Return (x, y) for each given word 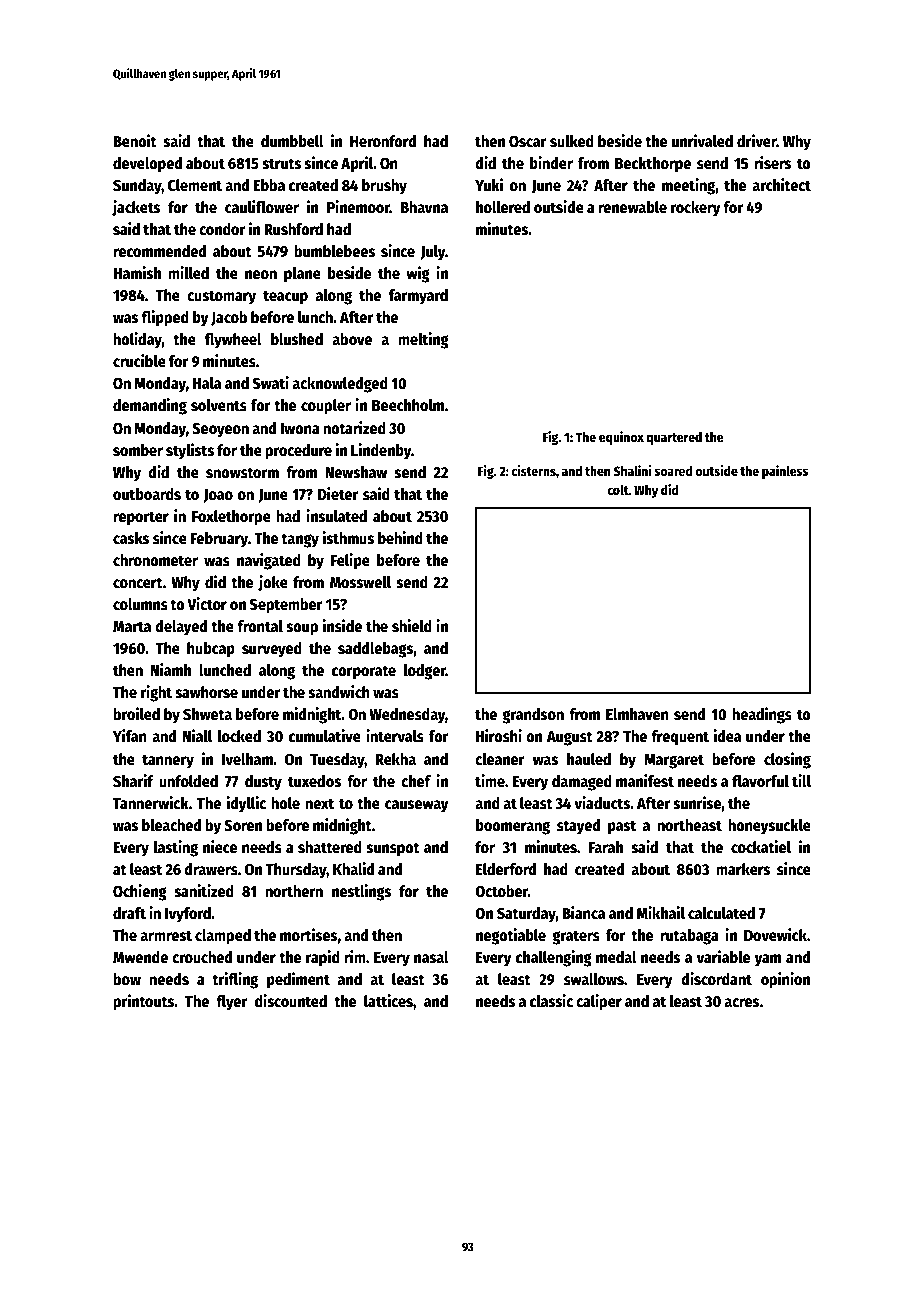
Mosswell (360, 582)
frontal (260, 626)
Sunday (137, 187)
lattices (388, 1001)
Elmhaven (637, 714)
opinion (785, 980)
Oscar (528, 142)
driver (756, 140)
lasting (176, 848)
